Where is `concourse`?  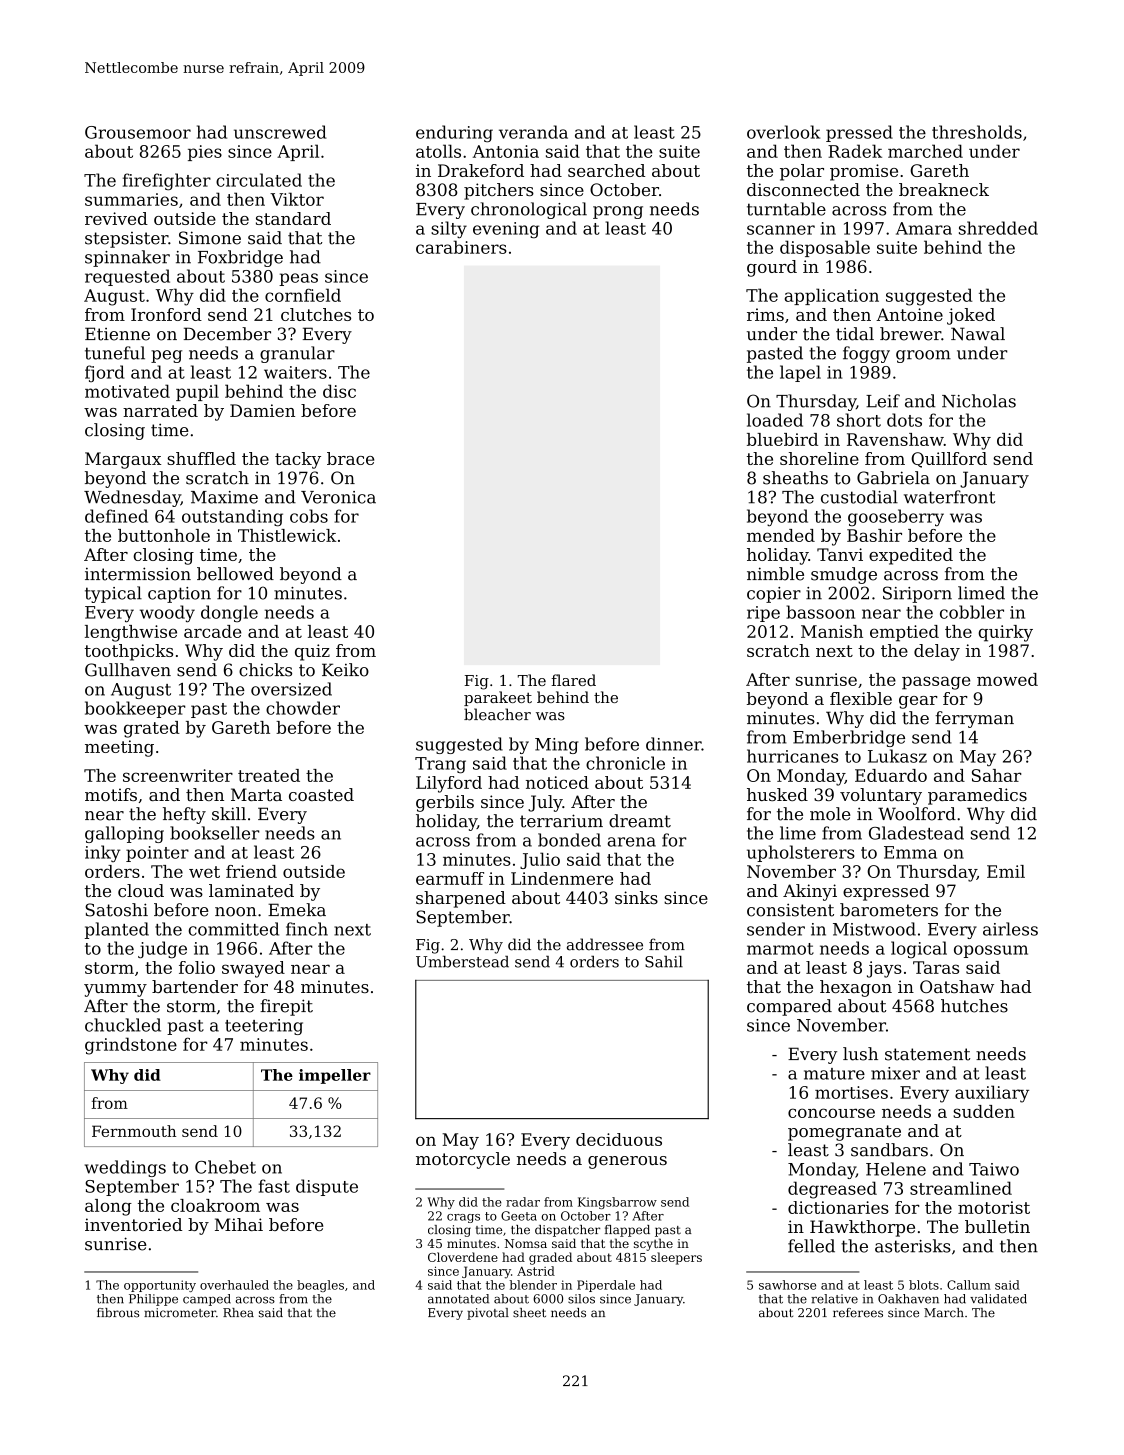 concourse is located at coordinates (831, 1113).
